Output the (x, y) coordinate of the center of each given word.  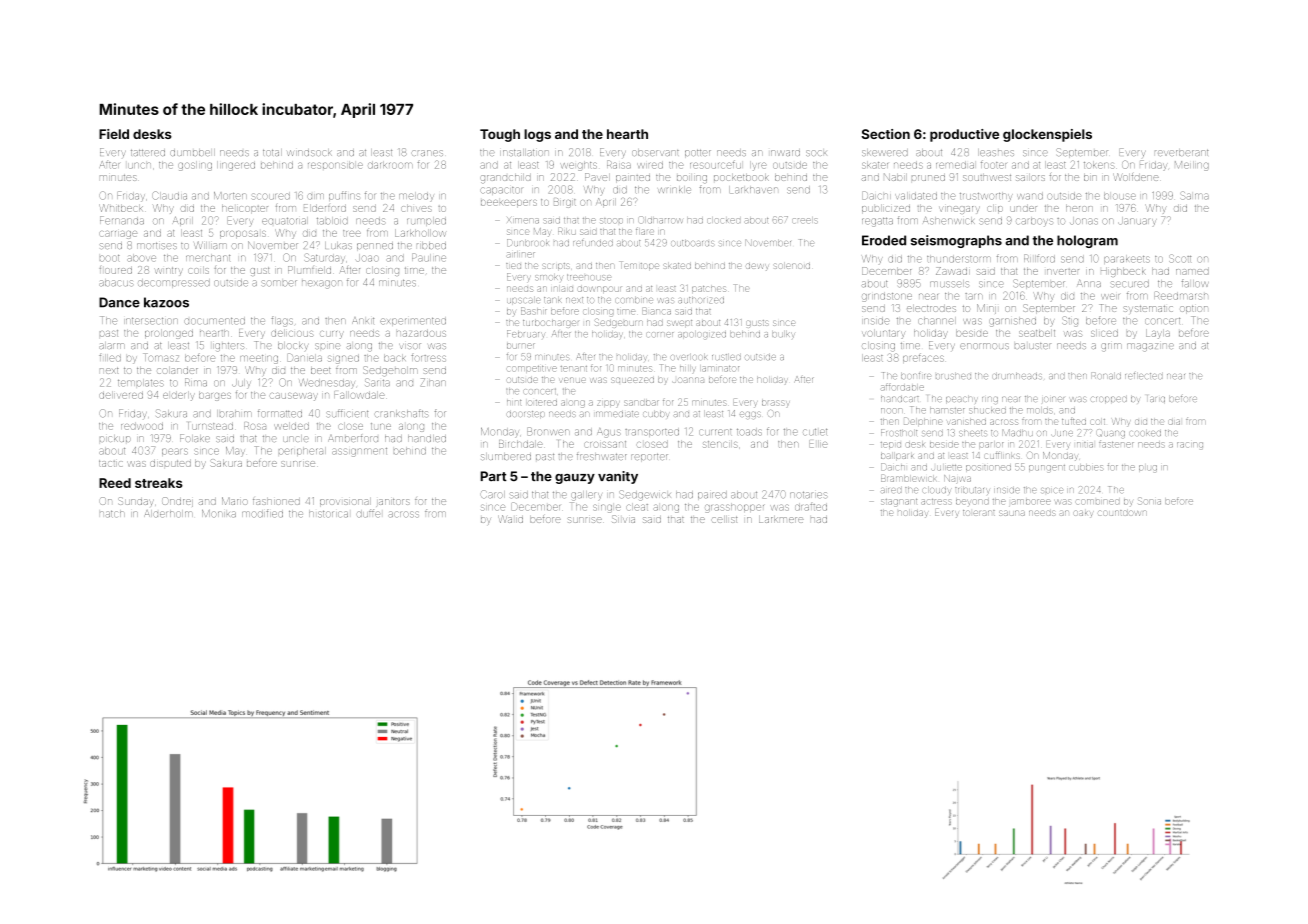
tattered (148, 152)
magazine (1150, 347)
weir (1110, 297)
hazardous (421, 334)
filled (110, 358)
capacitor (501, 190)
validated (916, 196)
